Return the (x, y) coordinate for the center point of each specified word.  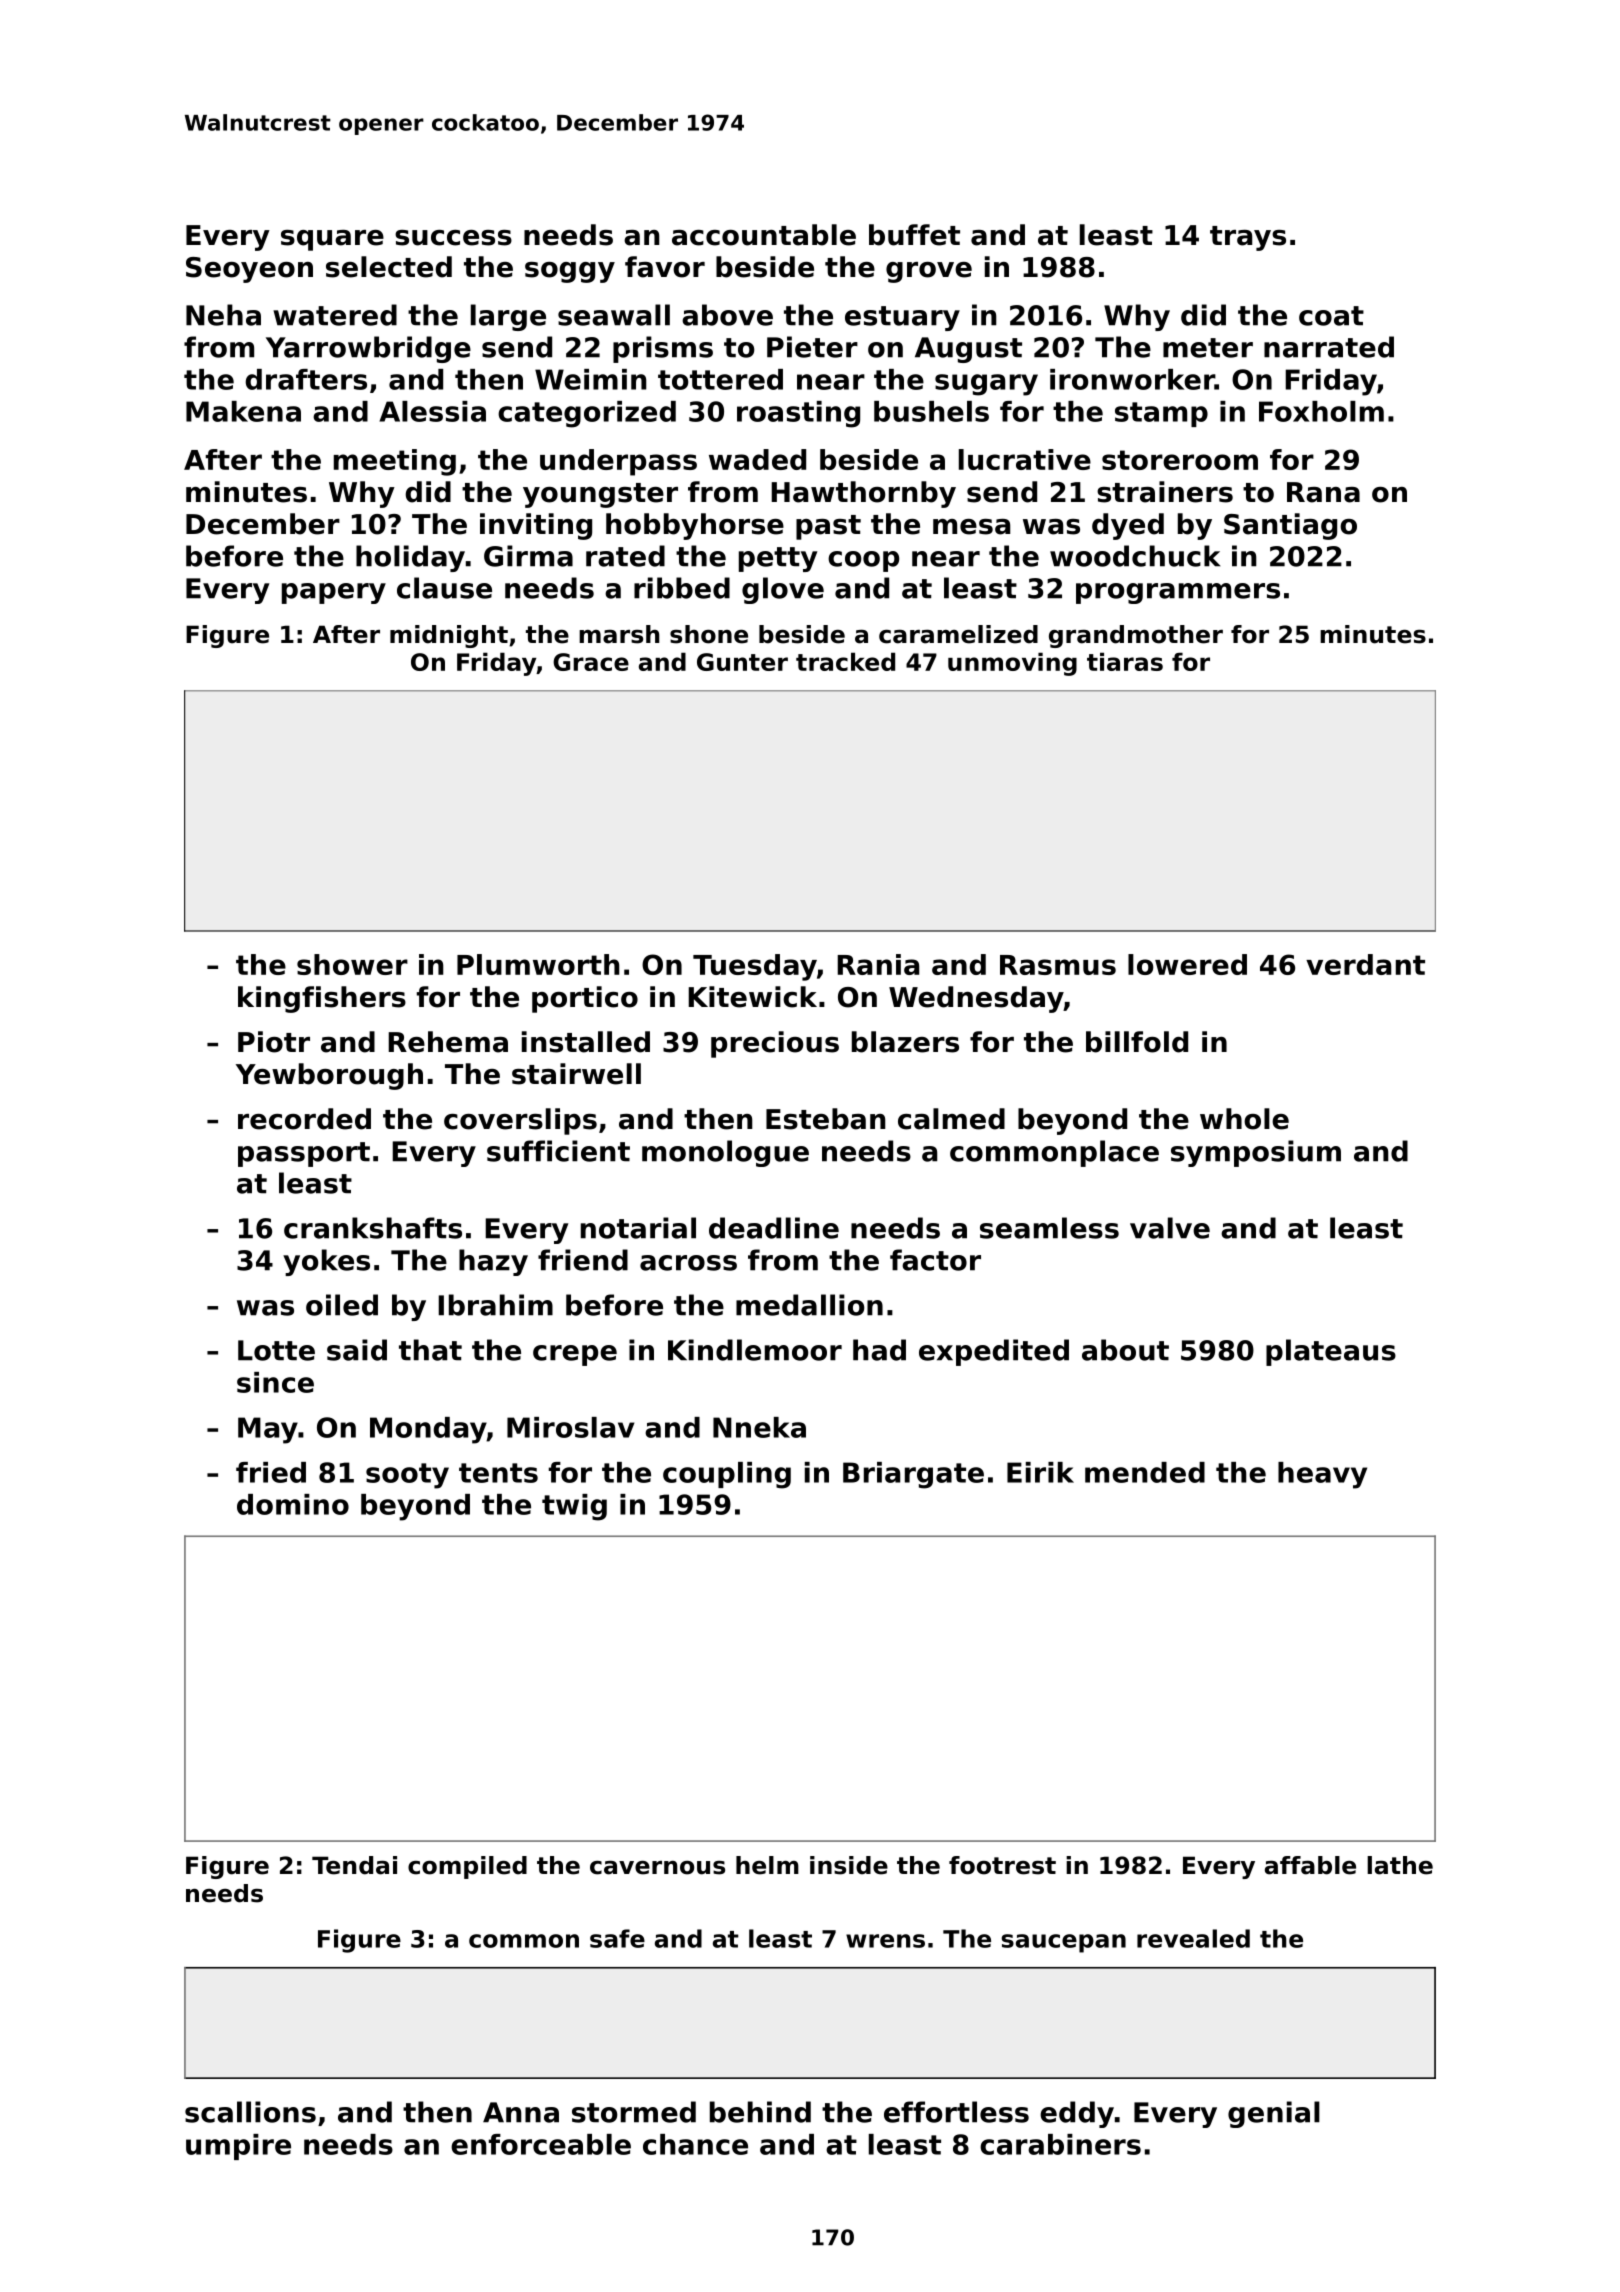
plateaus (1331, 1352)
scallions (250, 2112)
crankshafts (373, 1228)
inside (849, 1865)
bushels (931, 411)
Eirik (1040, 1472)
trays (1248, 238)
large (508, 317)
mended (1145, 1472)
